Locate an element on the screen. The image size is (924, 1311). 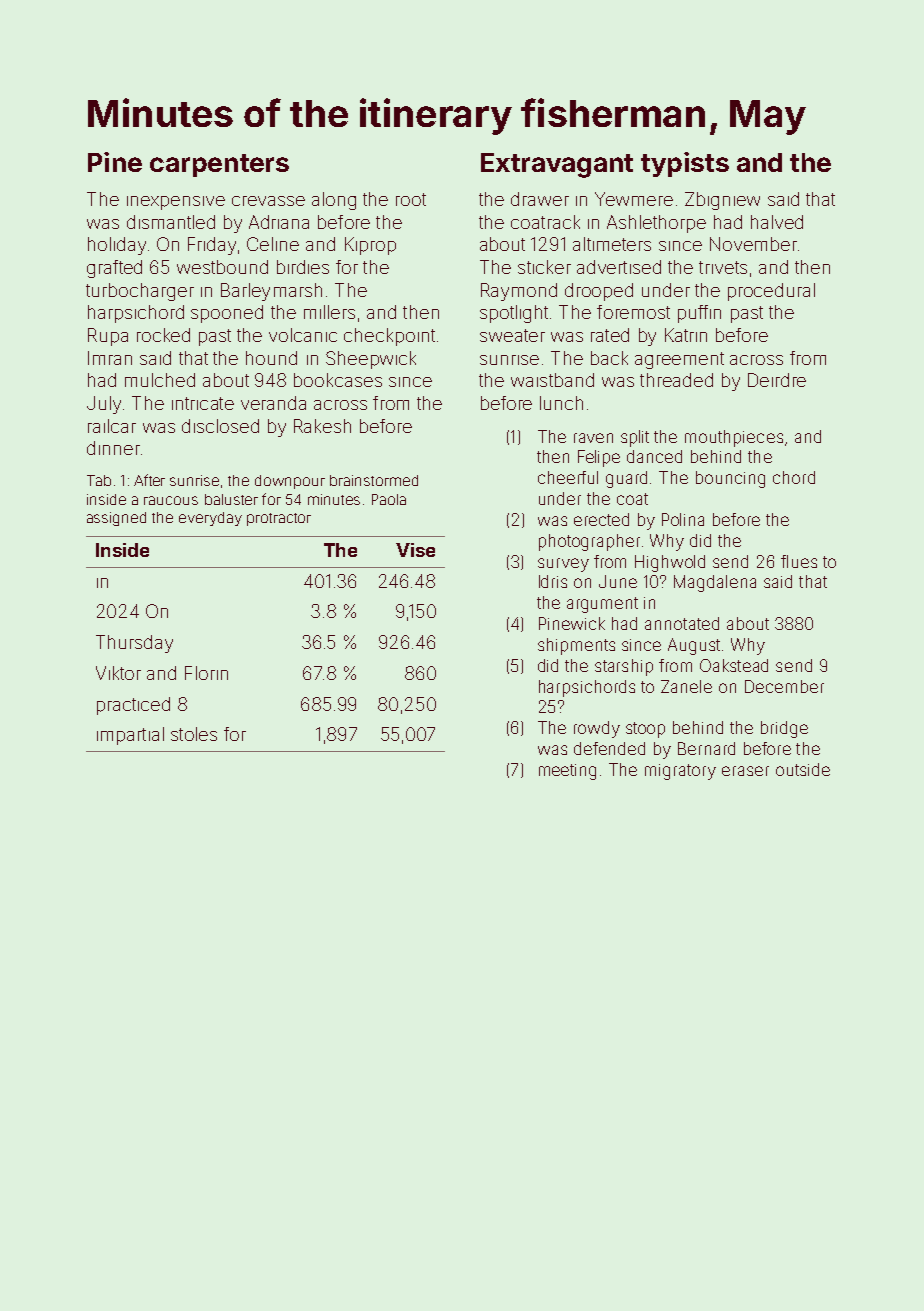
Deirdre is located at coordinates (777, 380).
